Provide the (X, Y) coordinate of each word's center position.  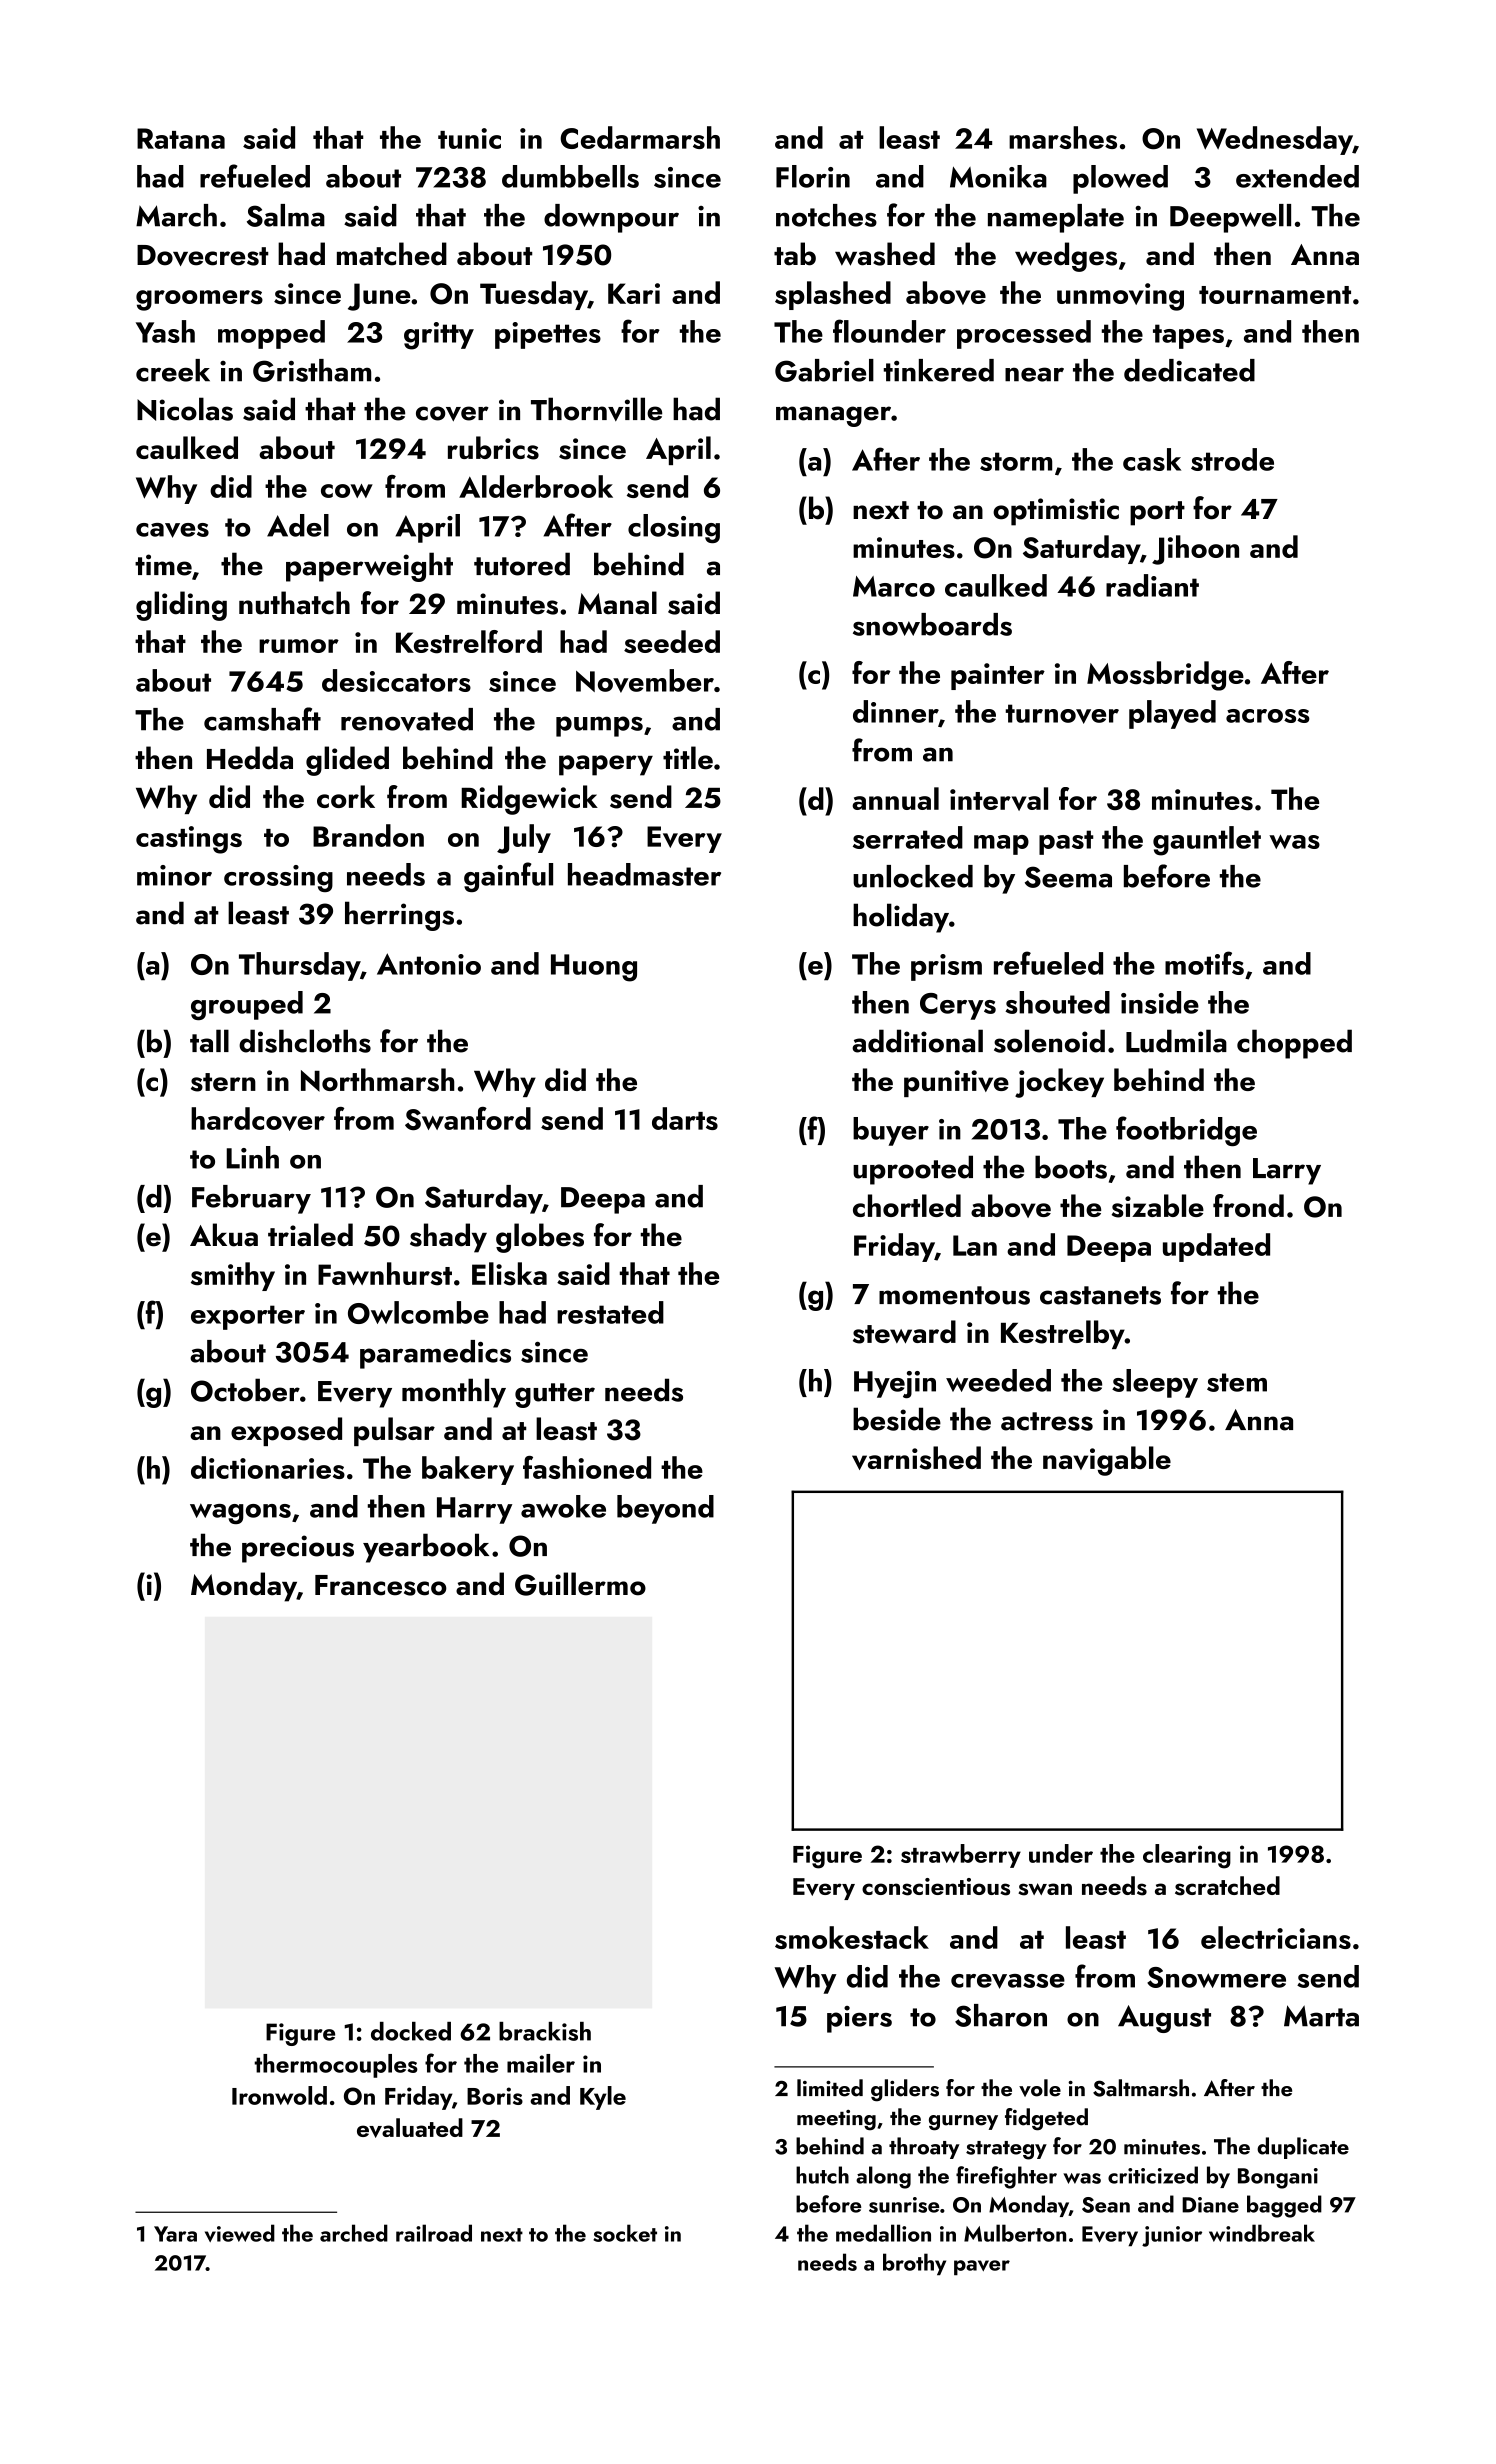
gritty (439, 336)
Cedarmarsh (640, 137)
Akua (224, 1235)
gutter (555, 1395)
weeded (998, 1380)
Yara (175, 2234)
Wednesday (1275, 140)
